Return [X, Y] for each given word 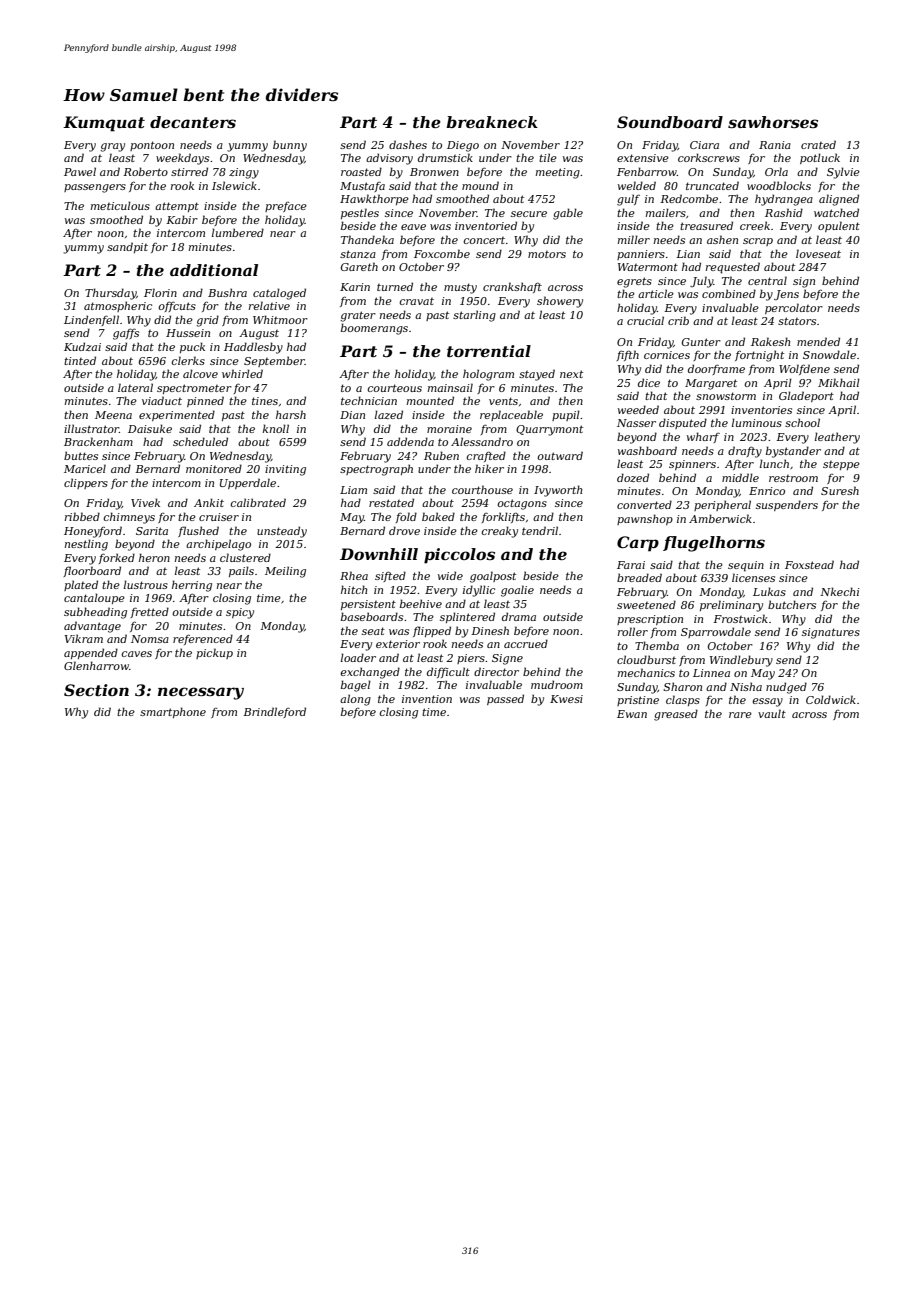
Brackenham [98, 441]
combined [729, 293]
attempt [177, 207]
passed [505, 699]
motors [547, 254]
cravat [416, 301]
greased [676, 715]
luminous [757, 422]
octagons [522, 504]
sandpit [127, 247]
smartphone [173, 712]
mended [818, 341]
